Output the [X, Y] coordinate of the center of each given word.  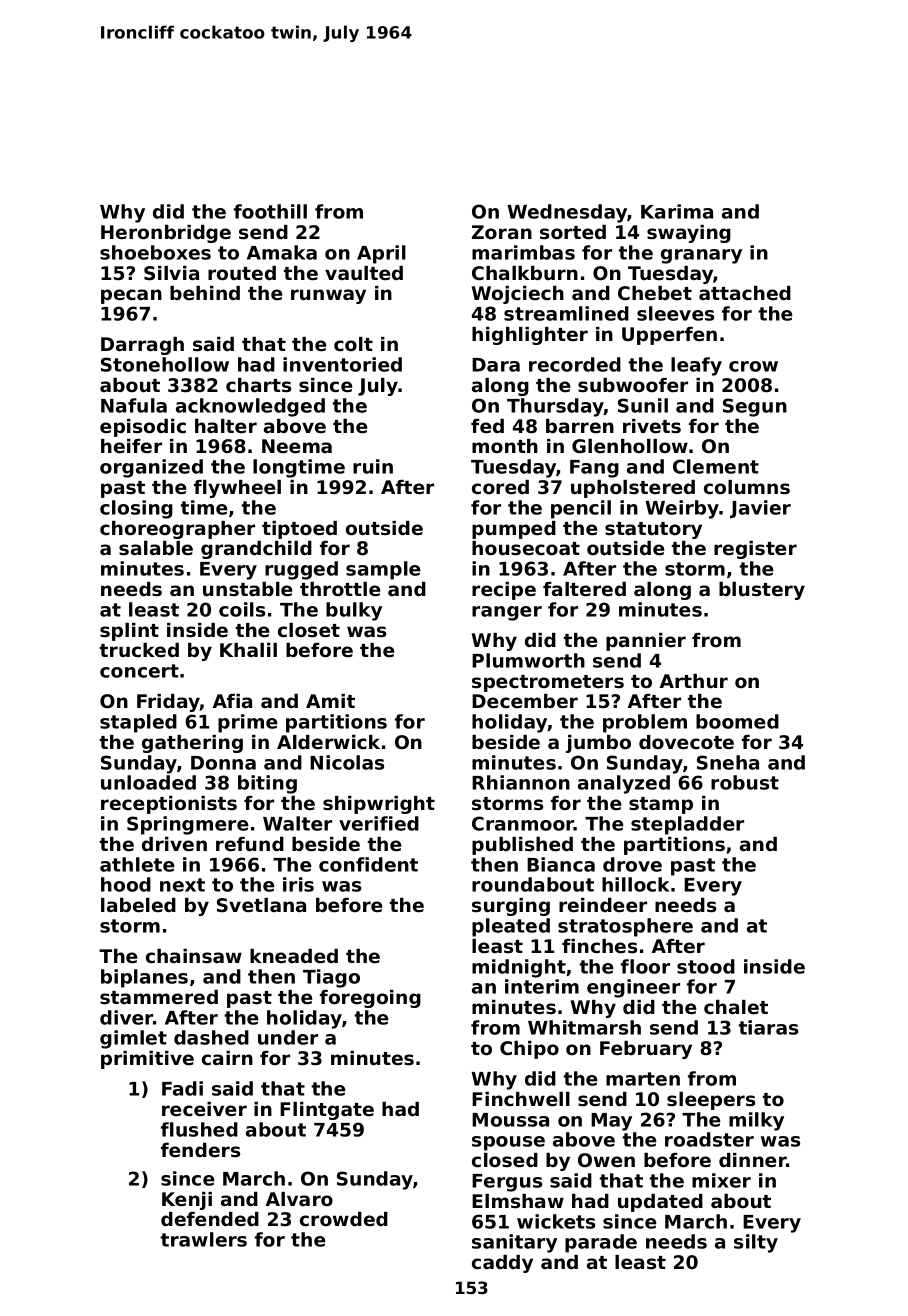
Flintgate [327, 1111]
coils [242, 609]
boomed [737, 721]
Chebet [655, 293]
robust [745, 782]
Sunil [643, 405]
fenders [200, 1150]
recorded [575, 364]
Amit [330, 701]
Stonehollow [165, 364]
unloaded [148, 782]
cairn [227, 1058]
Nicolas [347, 762]
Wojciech [518, 295]
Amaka [282, 252]
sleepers [711, 1101]
